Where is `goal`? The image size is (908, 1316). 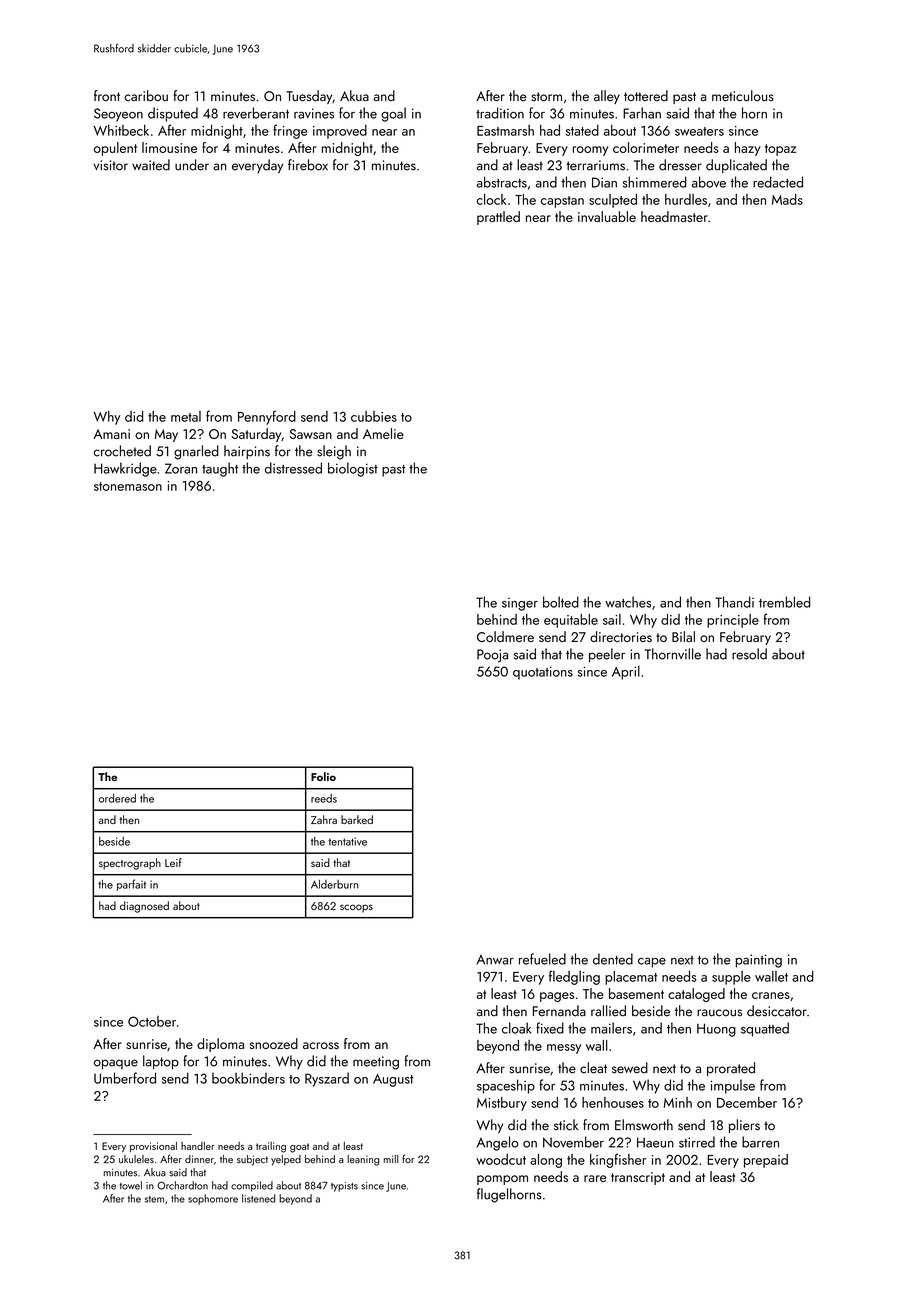
goal is located at coordinates (393, 114).
